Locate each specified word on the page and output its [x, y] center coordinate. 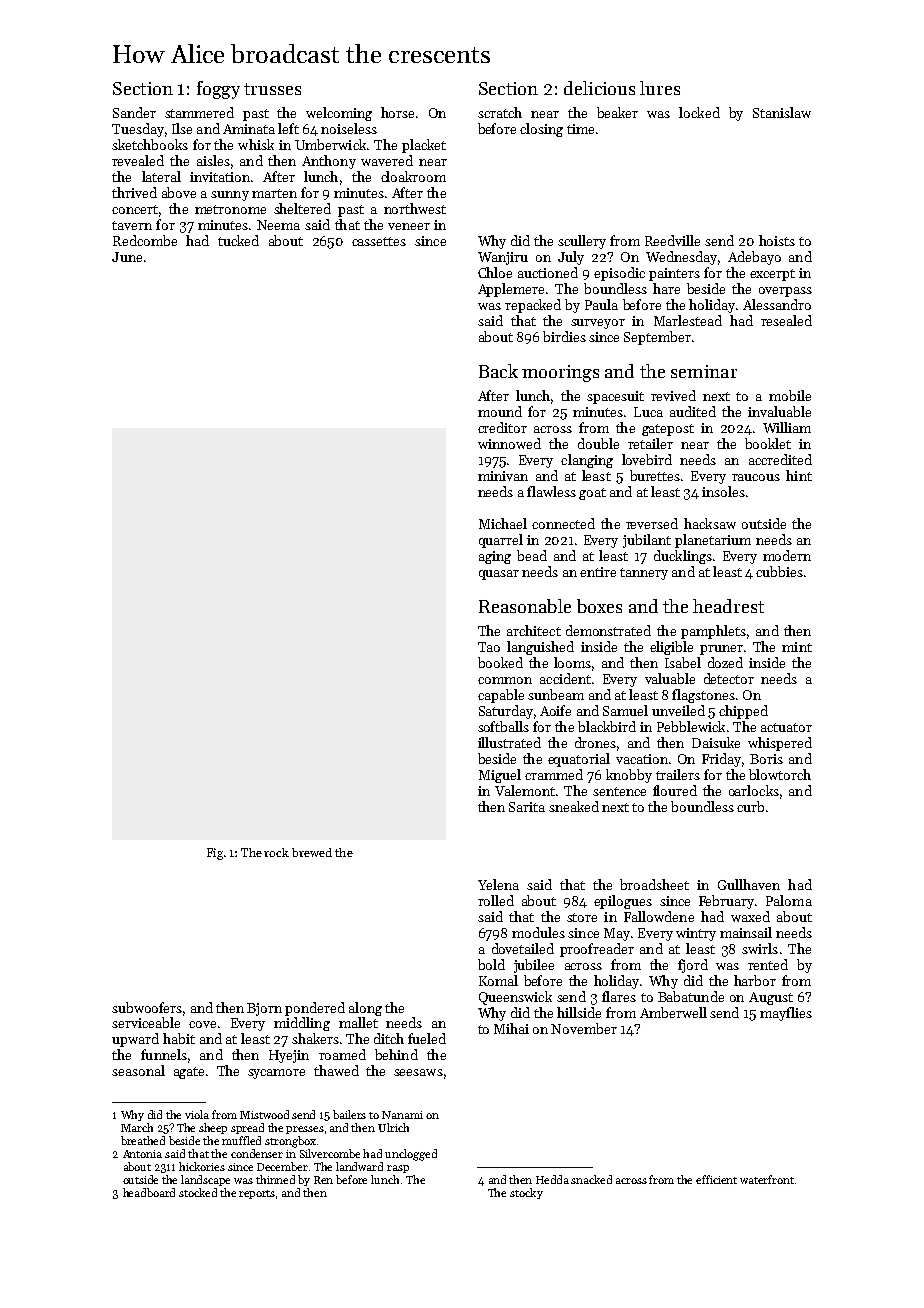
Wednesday [681, 258]
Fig [215, 854]
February [726, 902]
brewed [312, 852]
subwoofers [147, 1007]
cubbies [779, 571]
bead [532, 555]
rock [276, 852]
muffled [241, 1140]
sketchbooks [150, 144]
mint [797, 647]
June [127, 257]
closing [541, 130]
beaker [617, 112]
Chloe [495, 272]
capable [501, 696]
